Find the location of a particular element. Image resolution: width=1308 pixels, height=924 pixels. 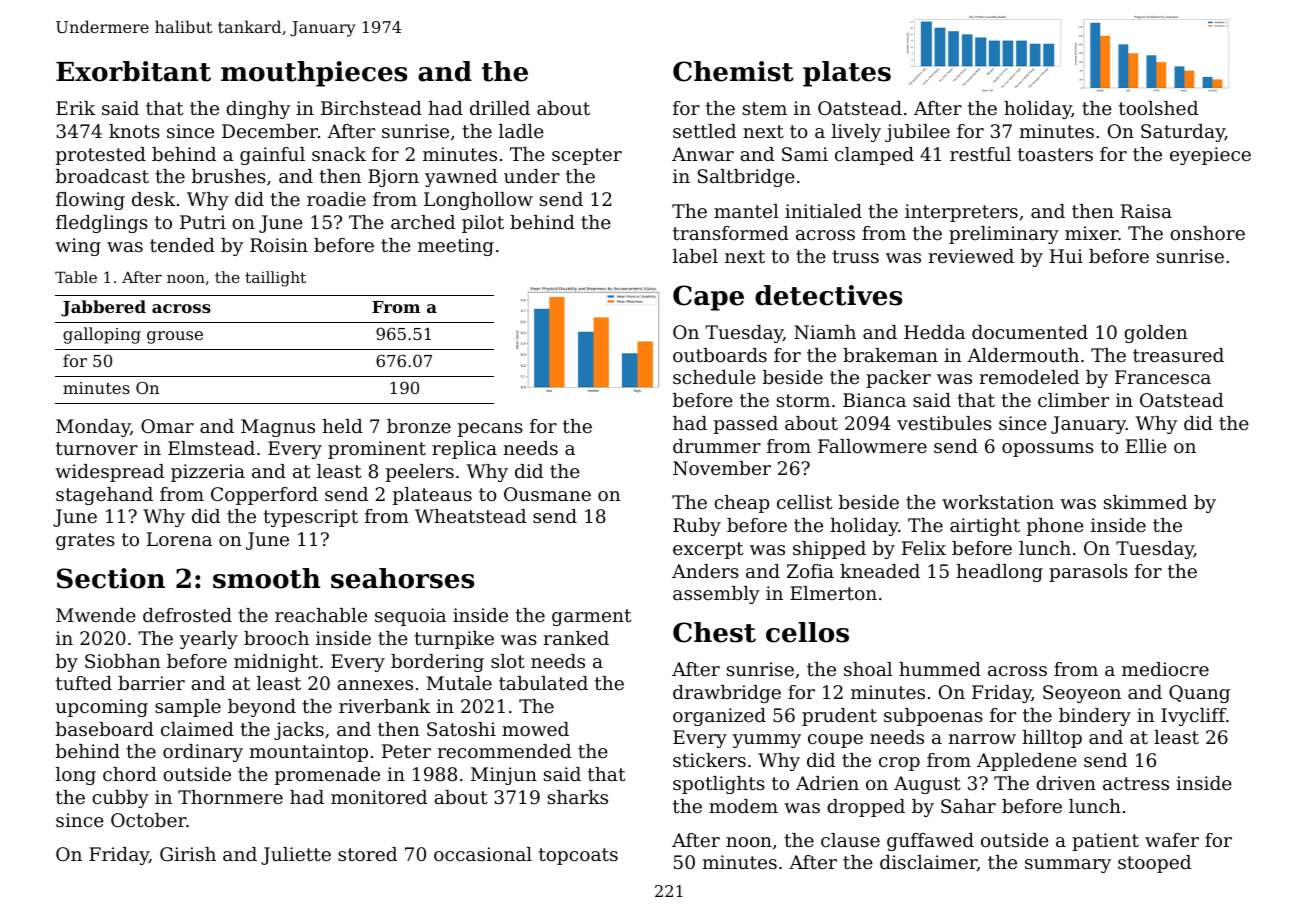

drilled is located at coordinates (500, 108).
